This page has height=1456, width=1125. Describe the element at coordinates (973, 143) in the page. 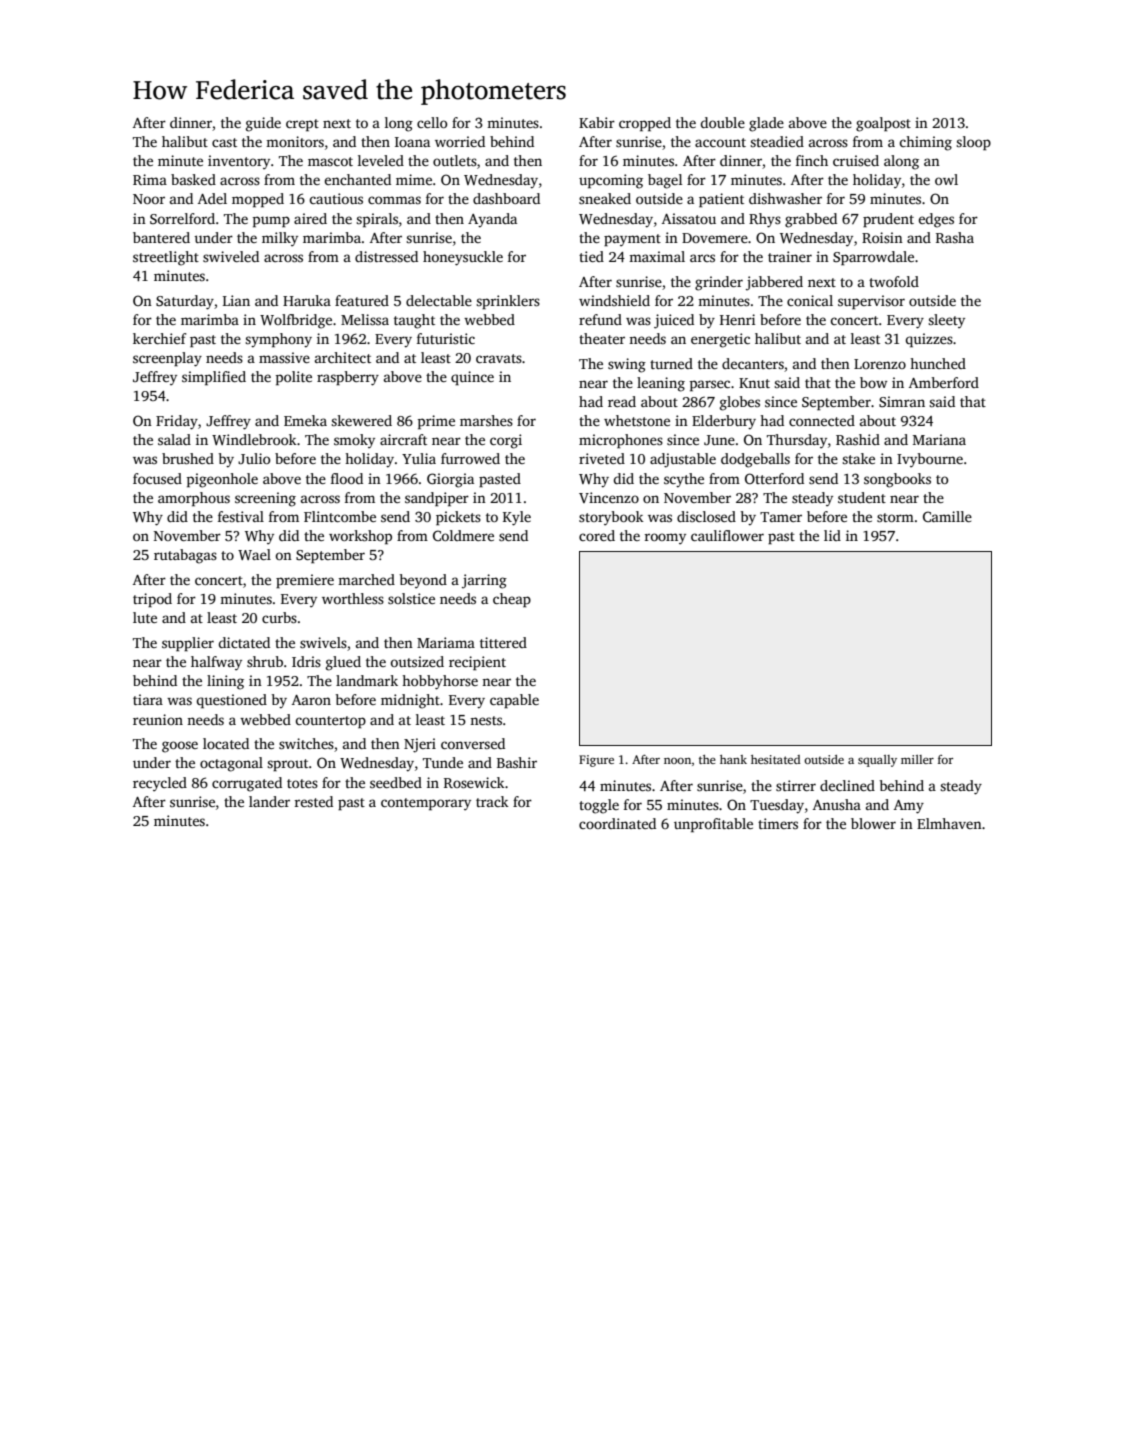

I see `sloop` at that location.
